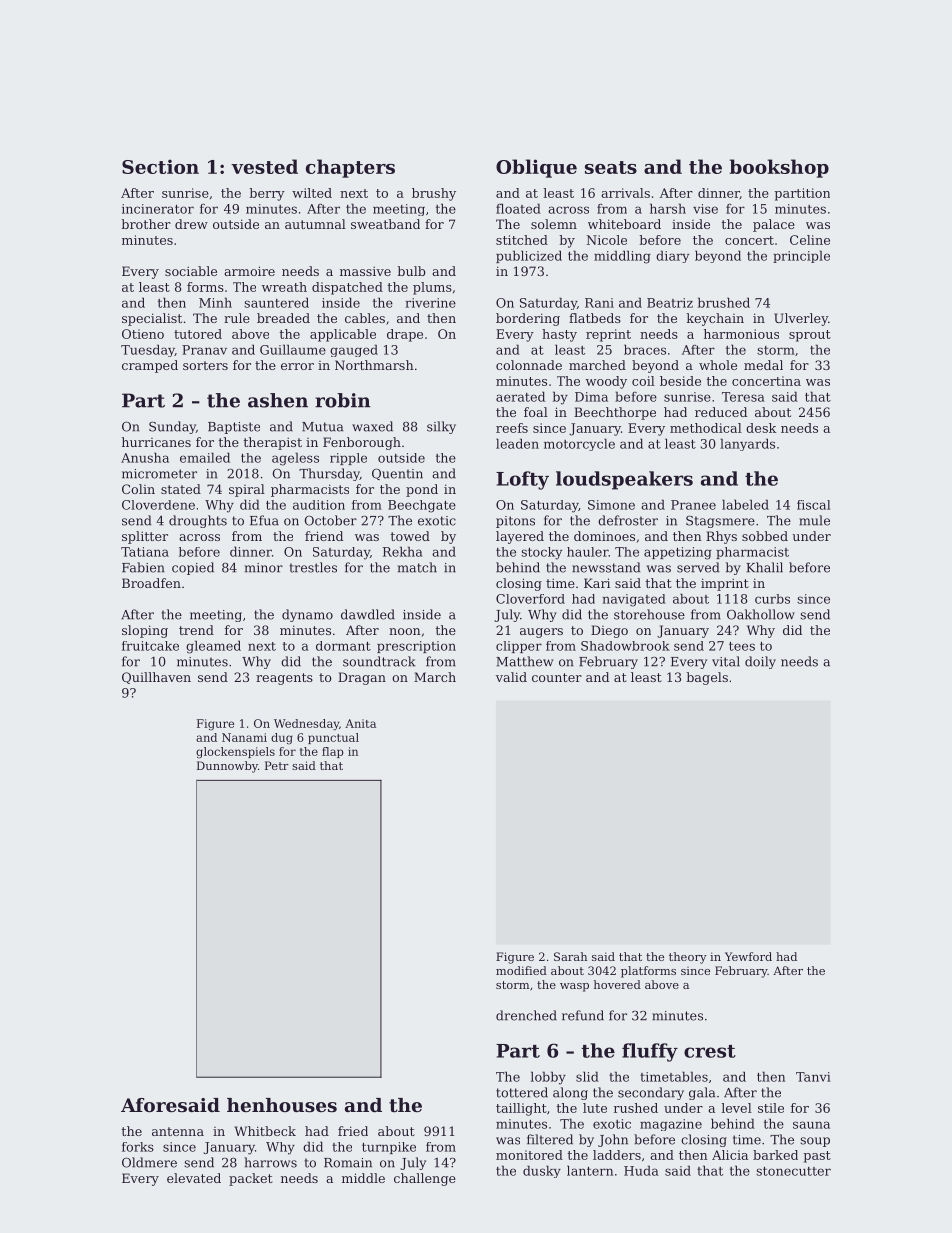  Describe the element at coordinates (360, 723) in the page. I see `Anita` at that location.
